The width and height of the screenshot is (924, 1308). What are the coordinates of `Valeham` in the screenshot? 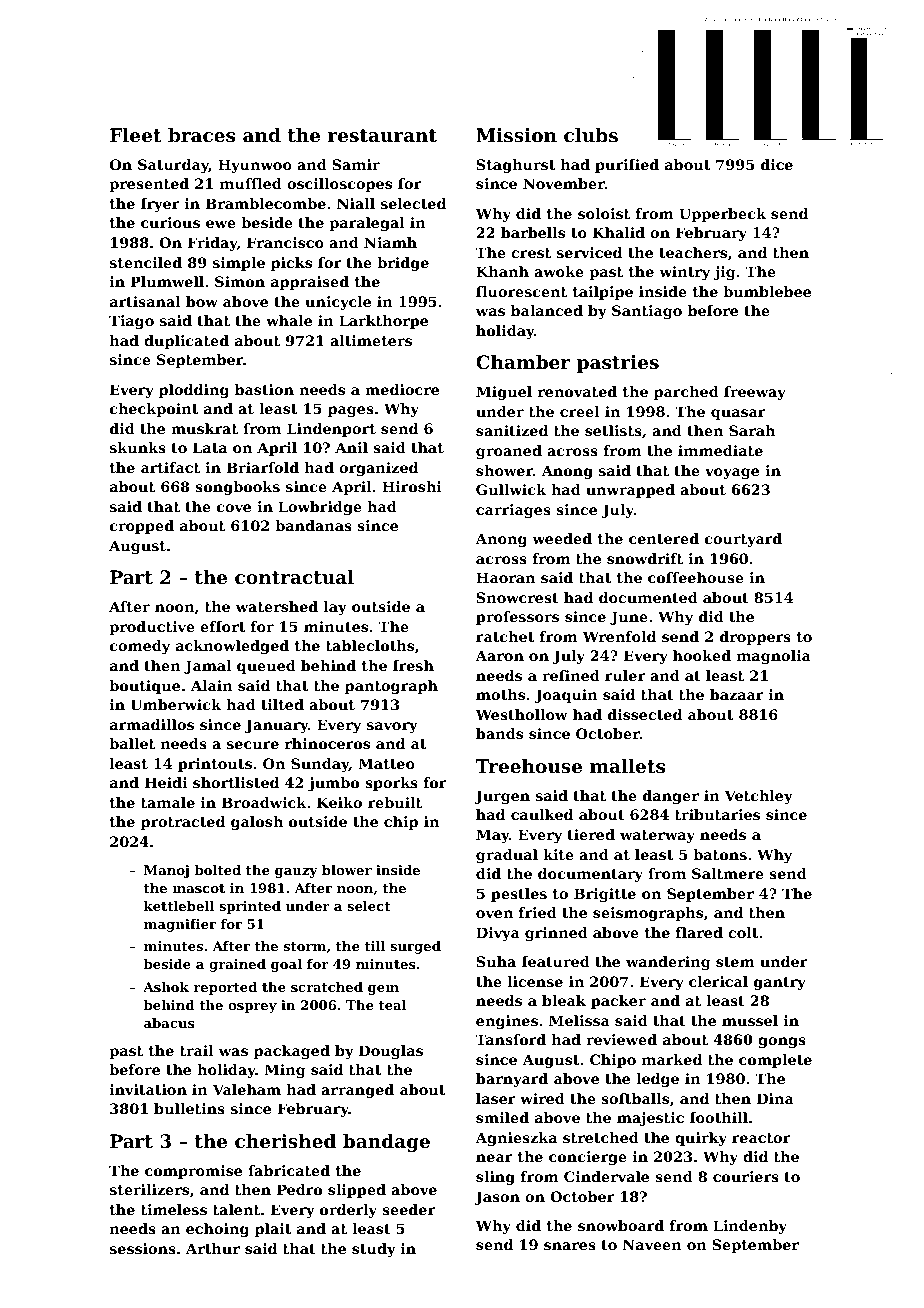 It's located at (247, 1089).
